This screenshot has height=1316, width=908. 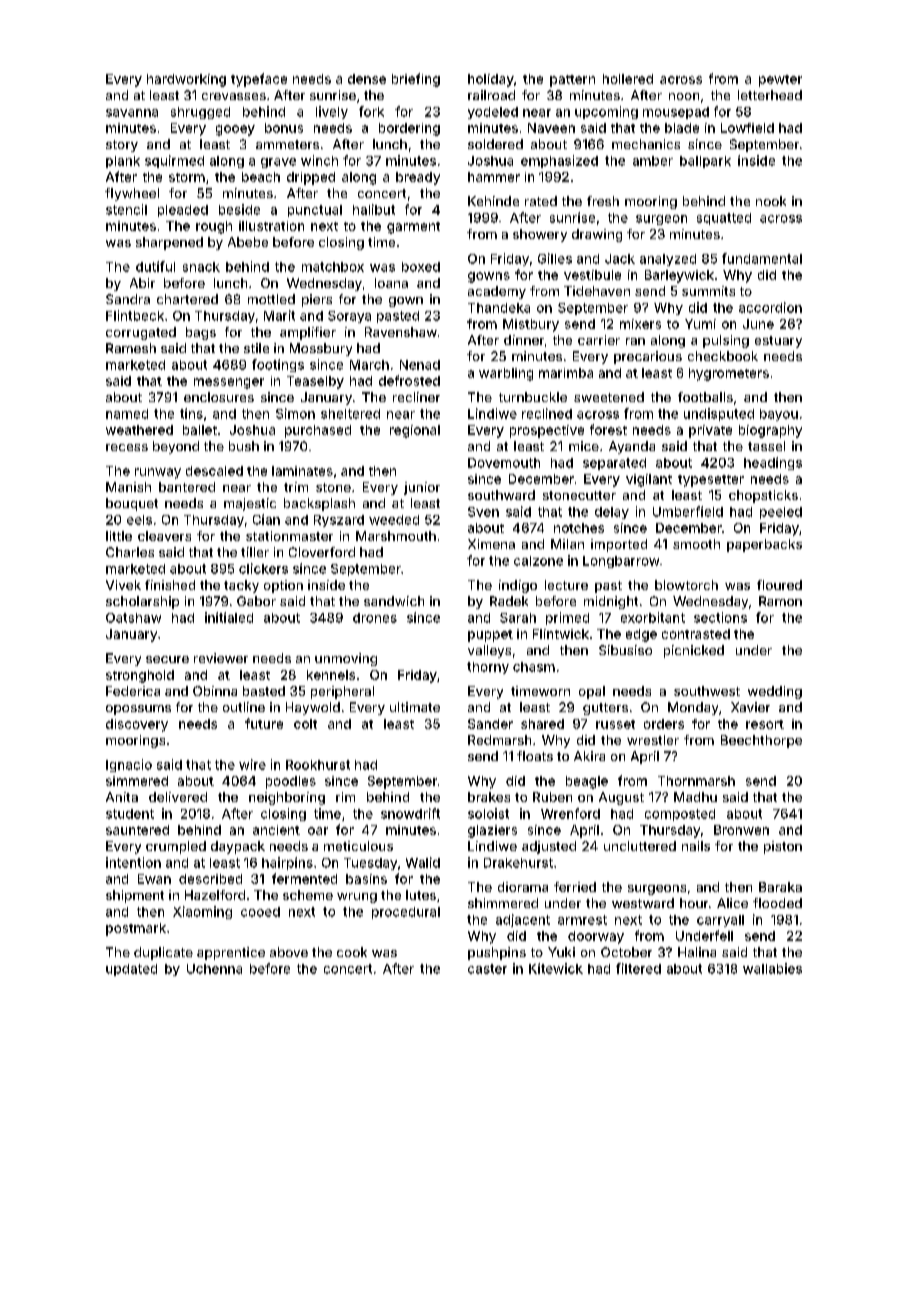 What do you see at coordinates (492, 831) in the screenshot?
I see `glaziers` at bounding box center [492, 831].
